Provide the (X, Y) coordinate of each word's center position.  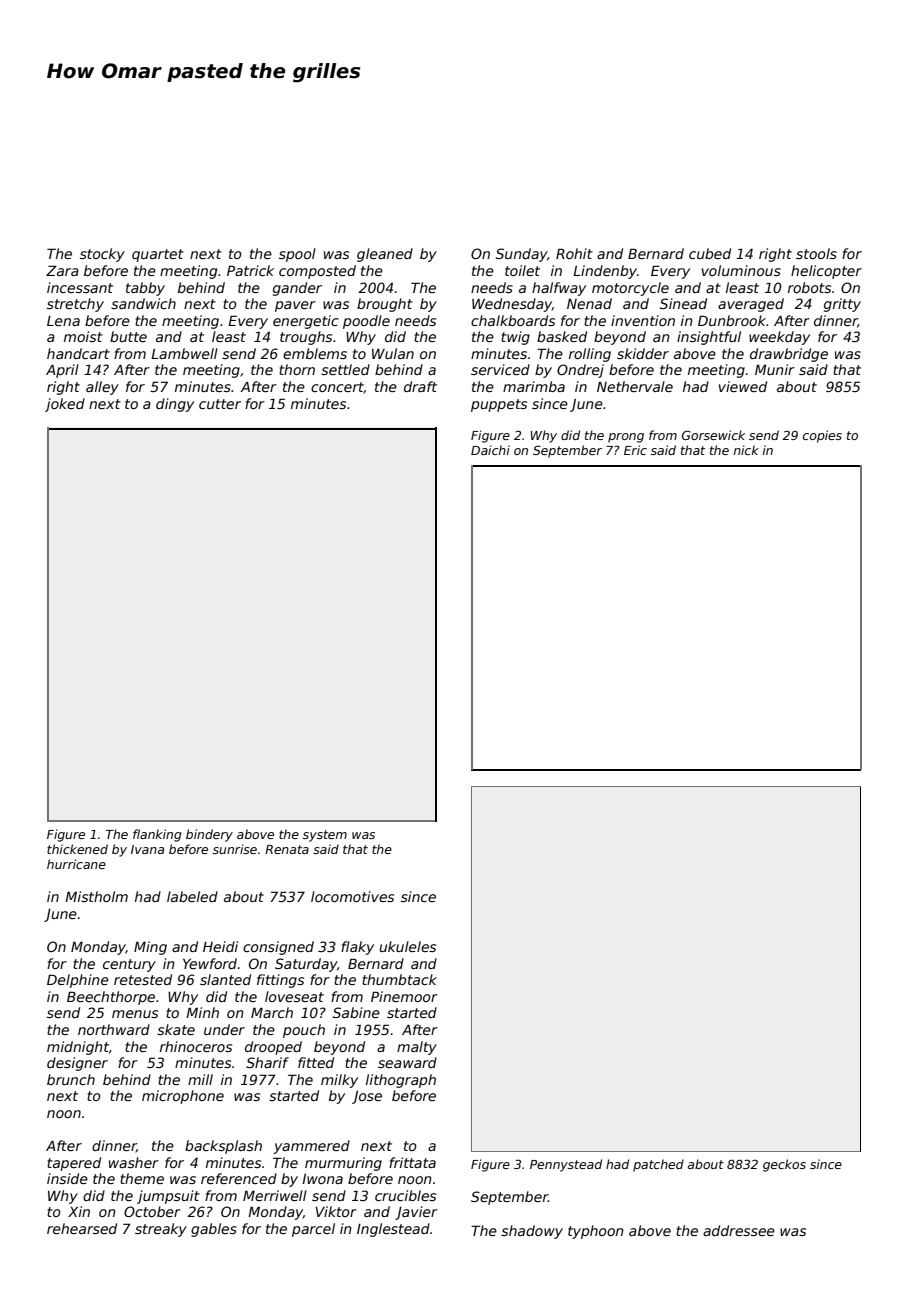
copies (822, 436)
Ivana (147, 849)
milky (339, 1081)
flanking (157, 835)
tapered (74, 1164)
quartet (158, 255)
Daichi (490, 450)
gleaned (385, 255)
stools (816, 253)
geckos (784, 1165)
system (325, 836)
